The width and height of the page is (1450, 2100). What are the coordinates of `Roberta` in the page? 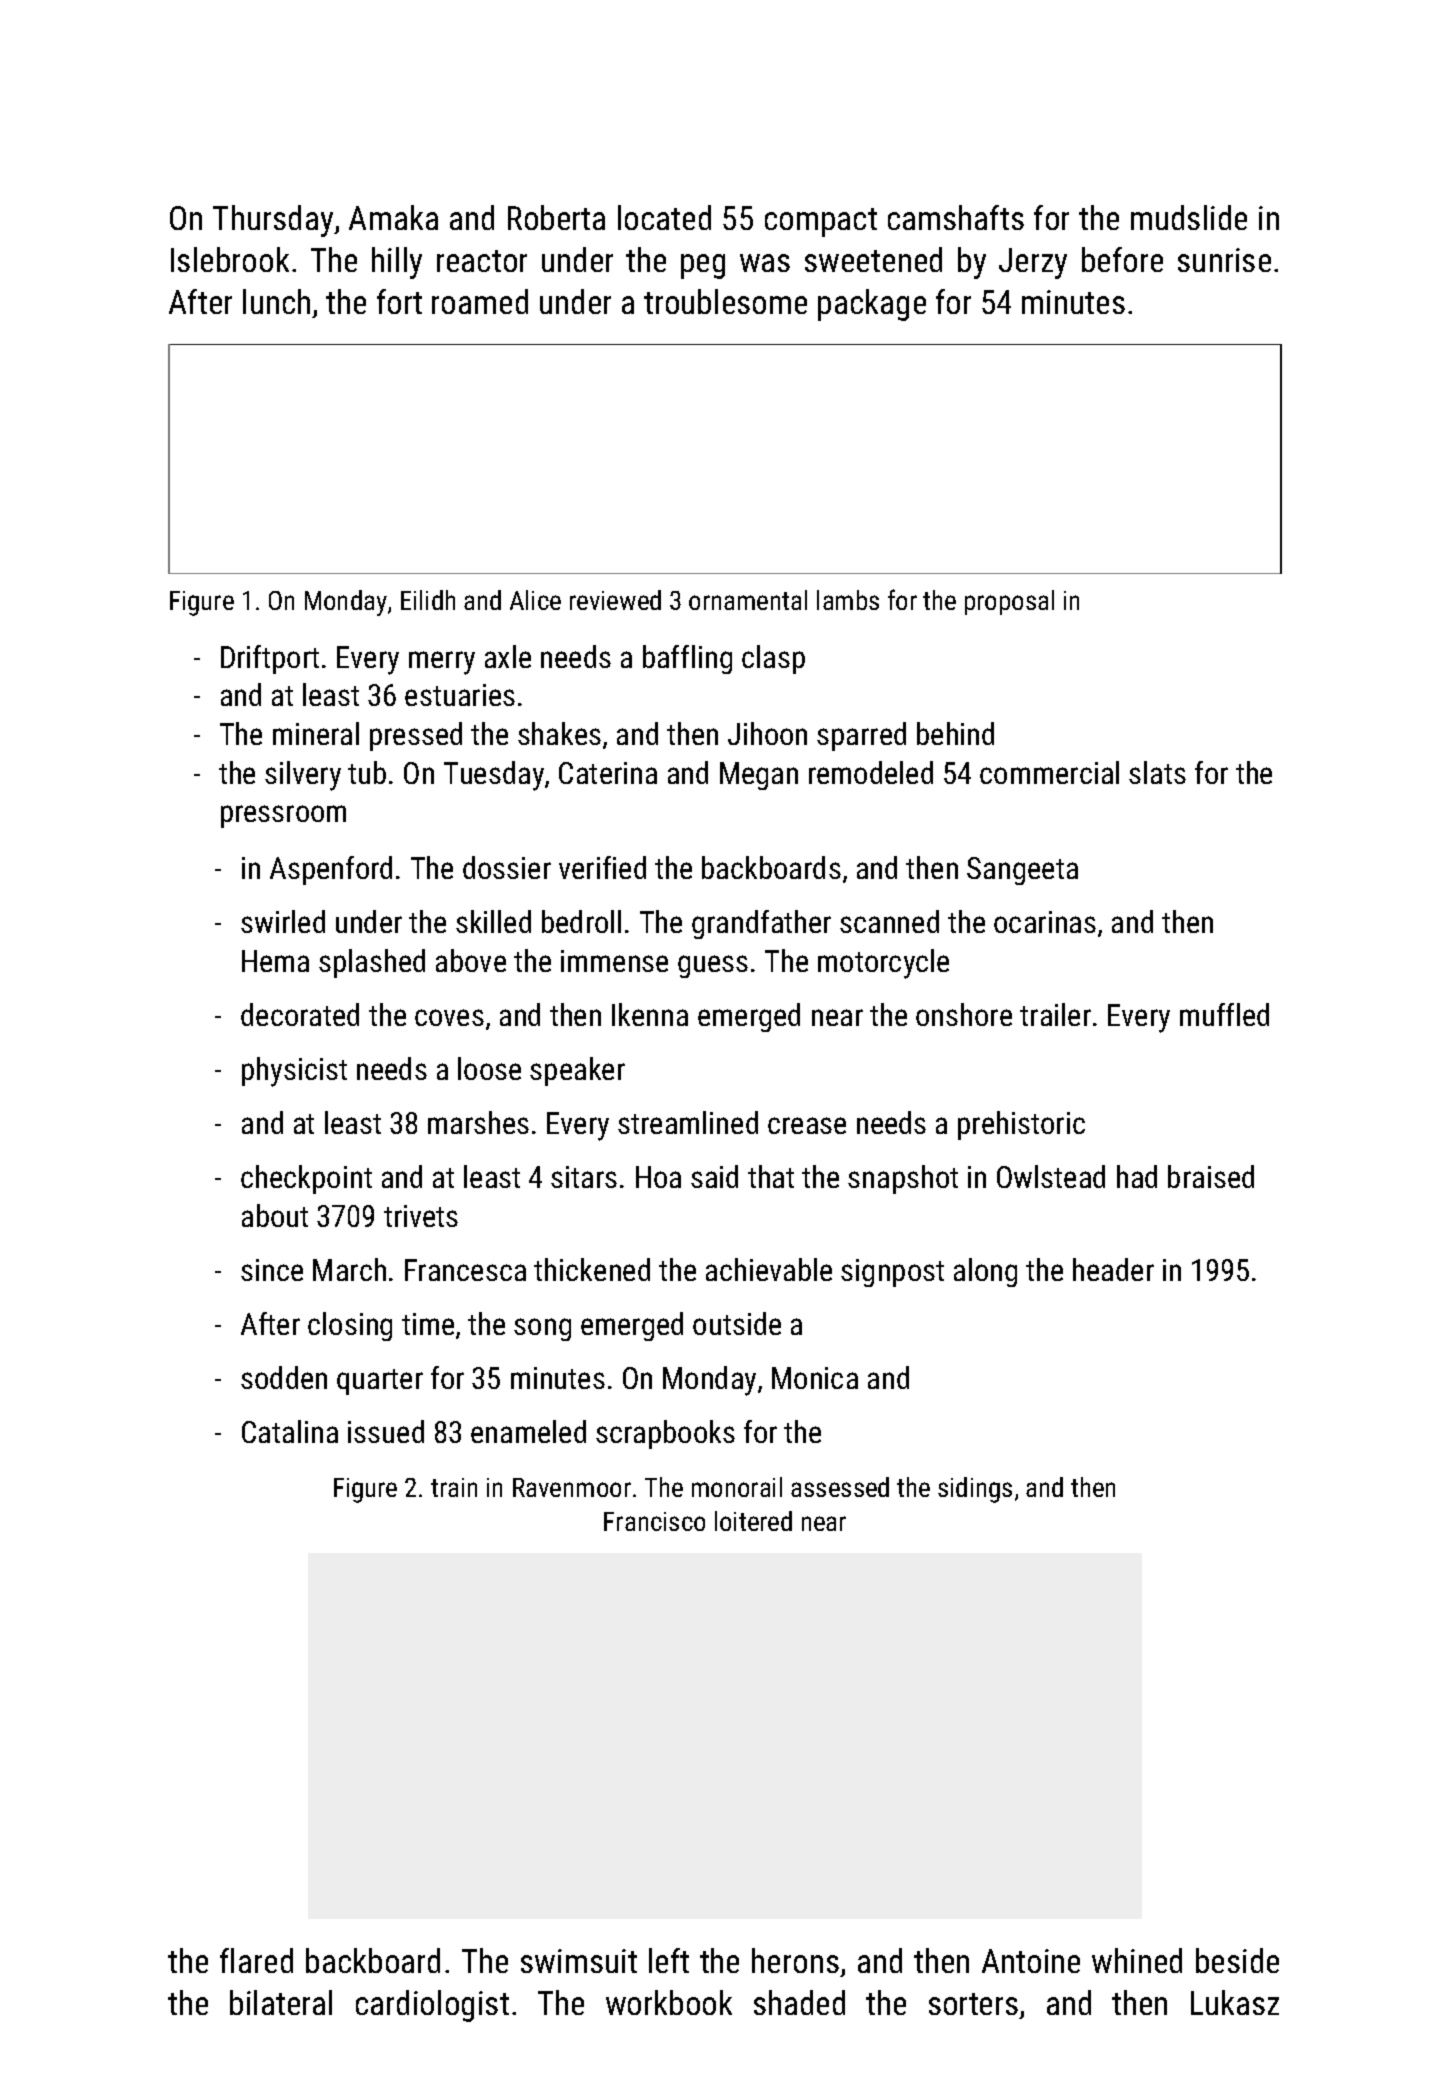 It's located at (556, 217).
